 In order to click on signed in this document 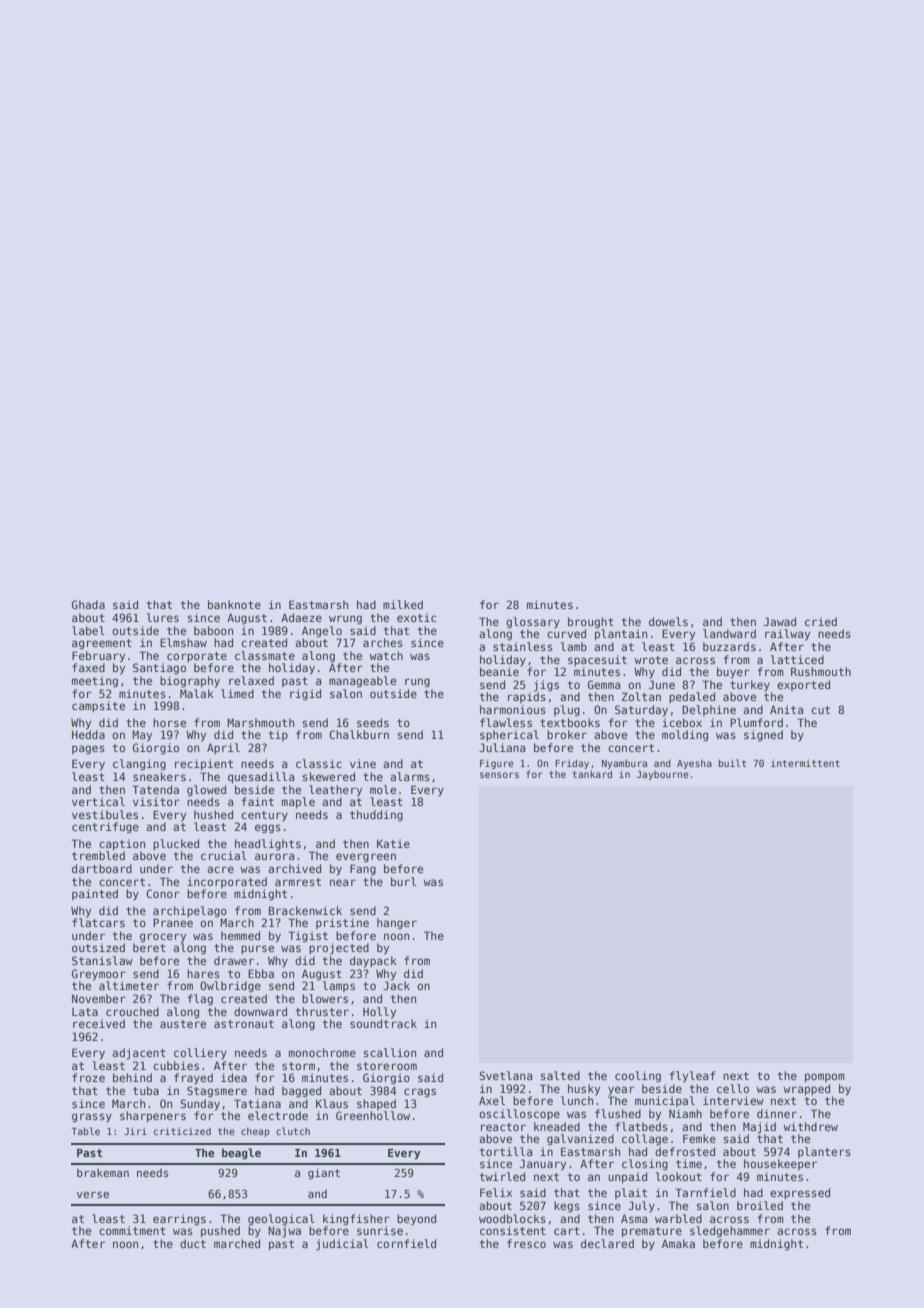, I will do `click(763, 736)`.
